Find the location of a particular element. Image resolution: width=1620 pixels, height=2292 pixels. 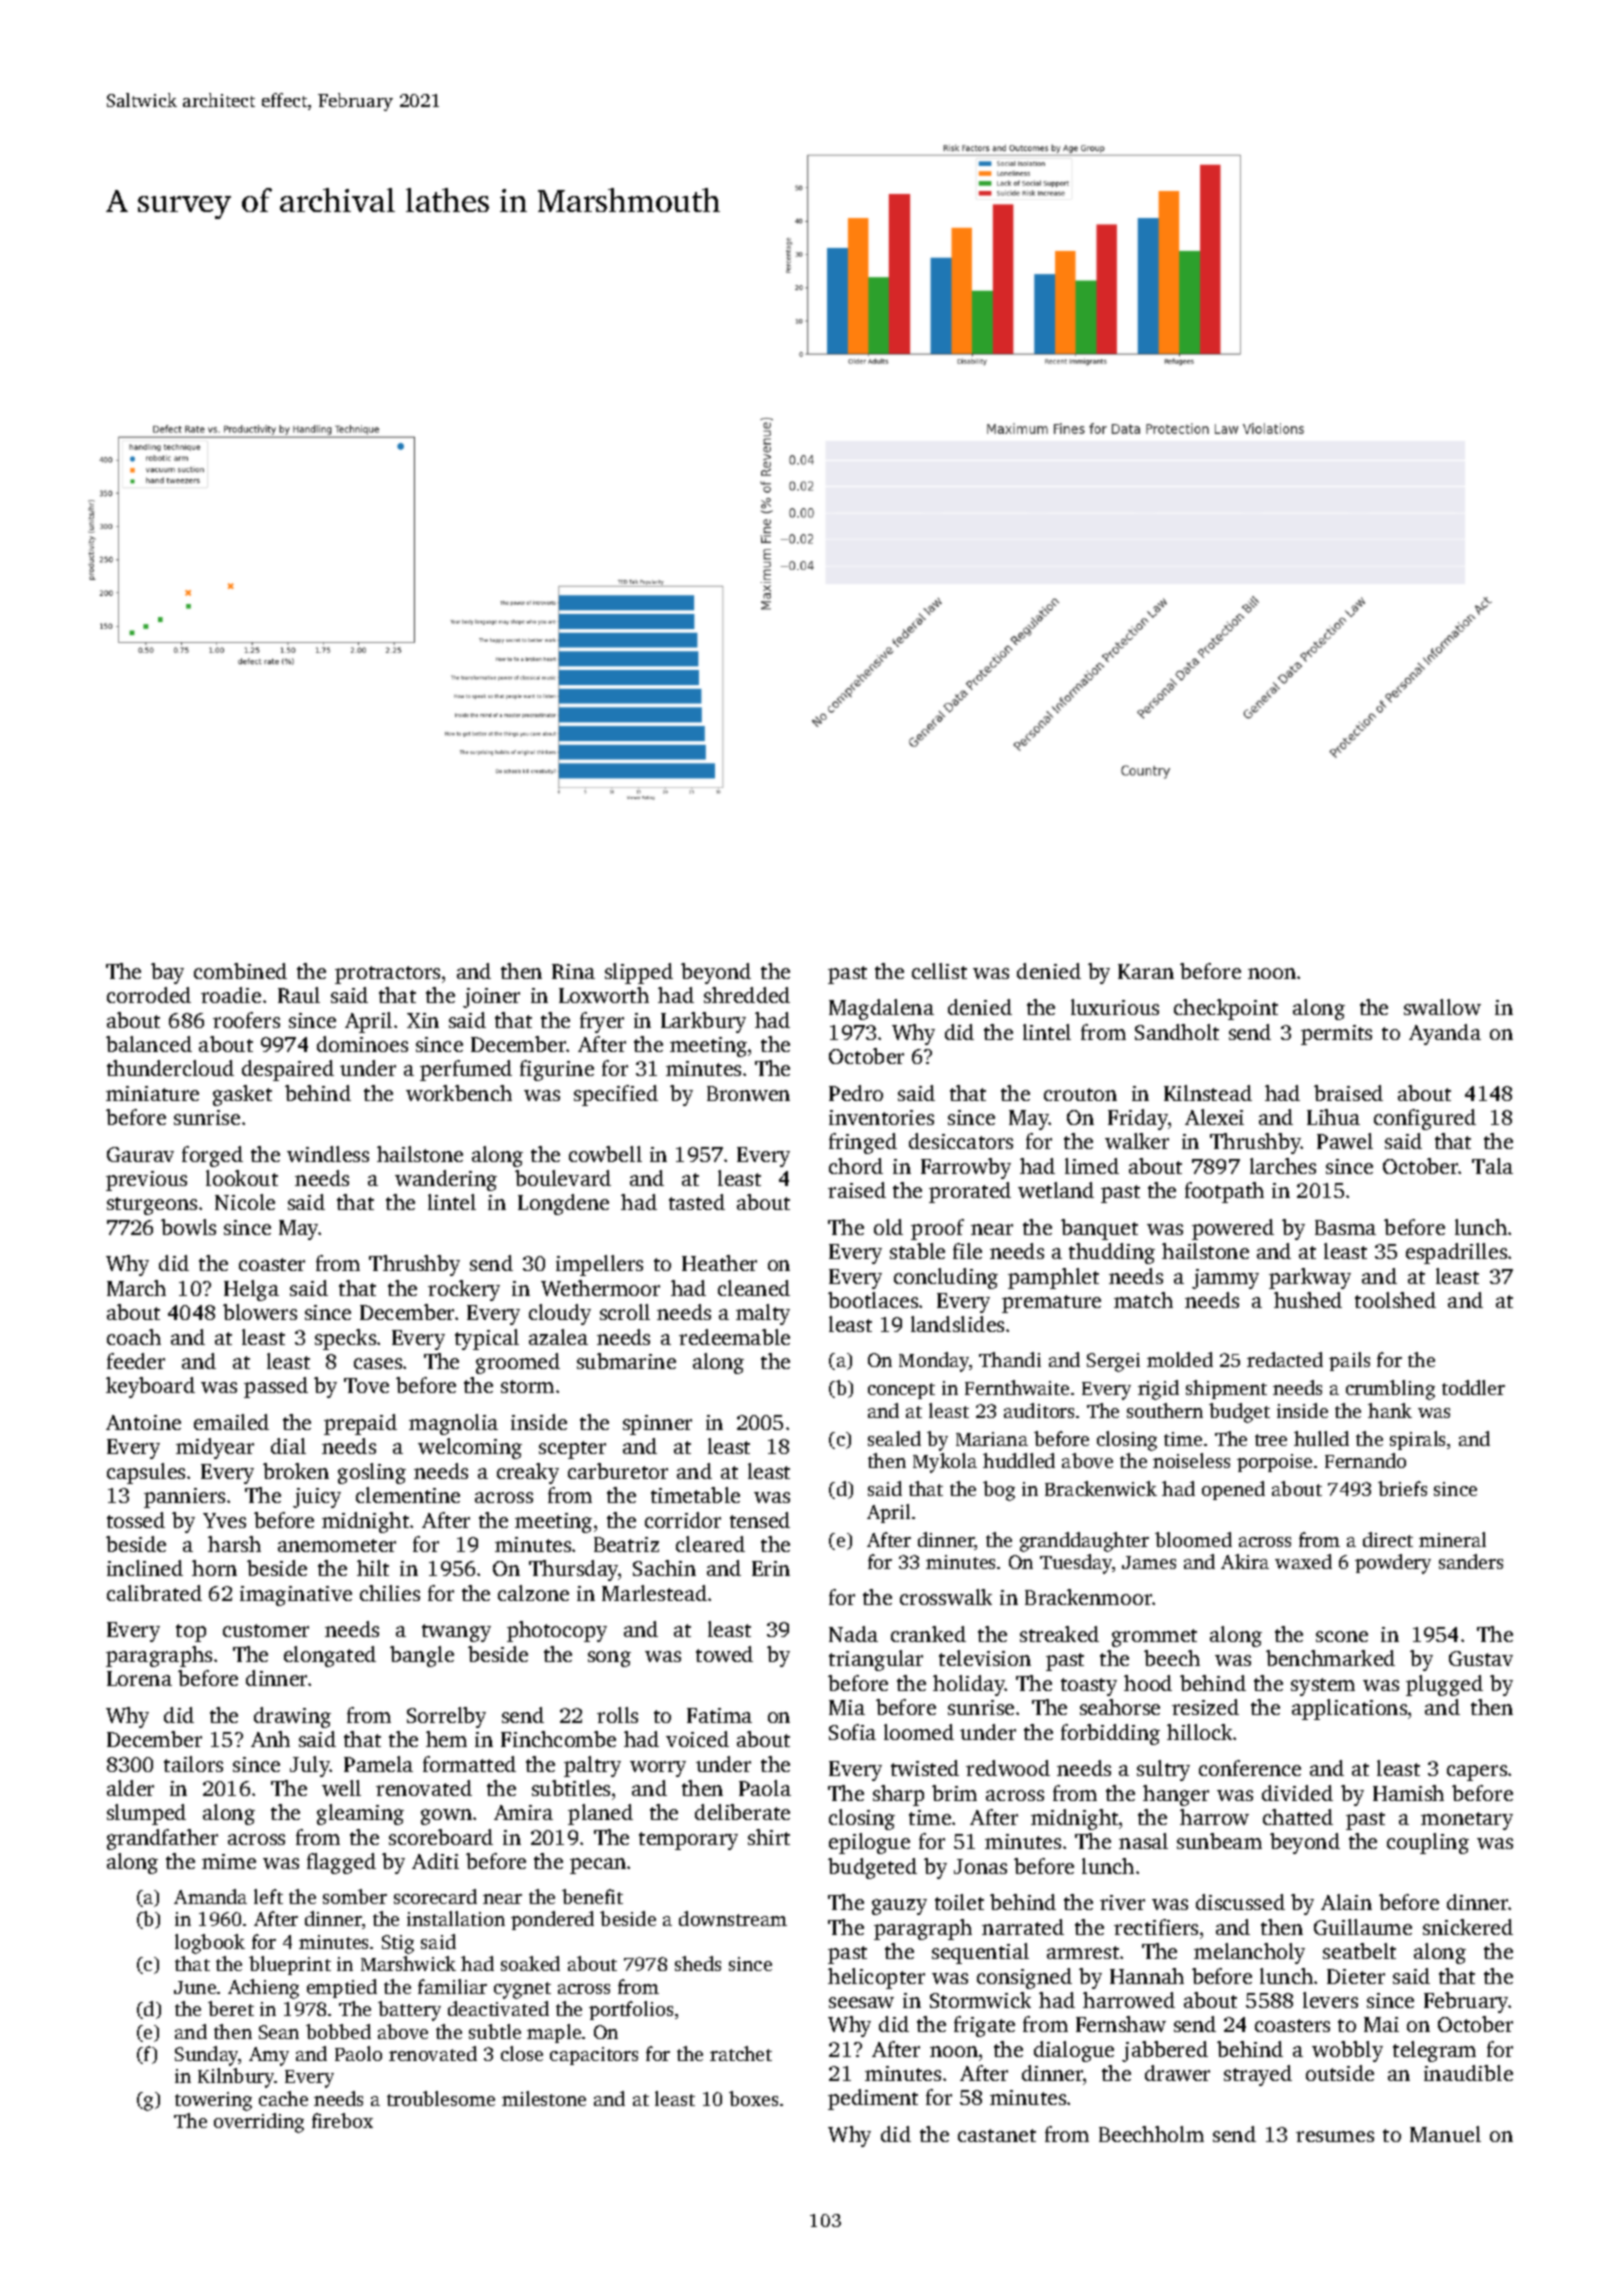

river is located at coordinates (1122, 1902).
